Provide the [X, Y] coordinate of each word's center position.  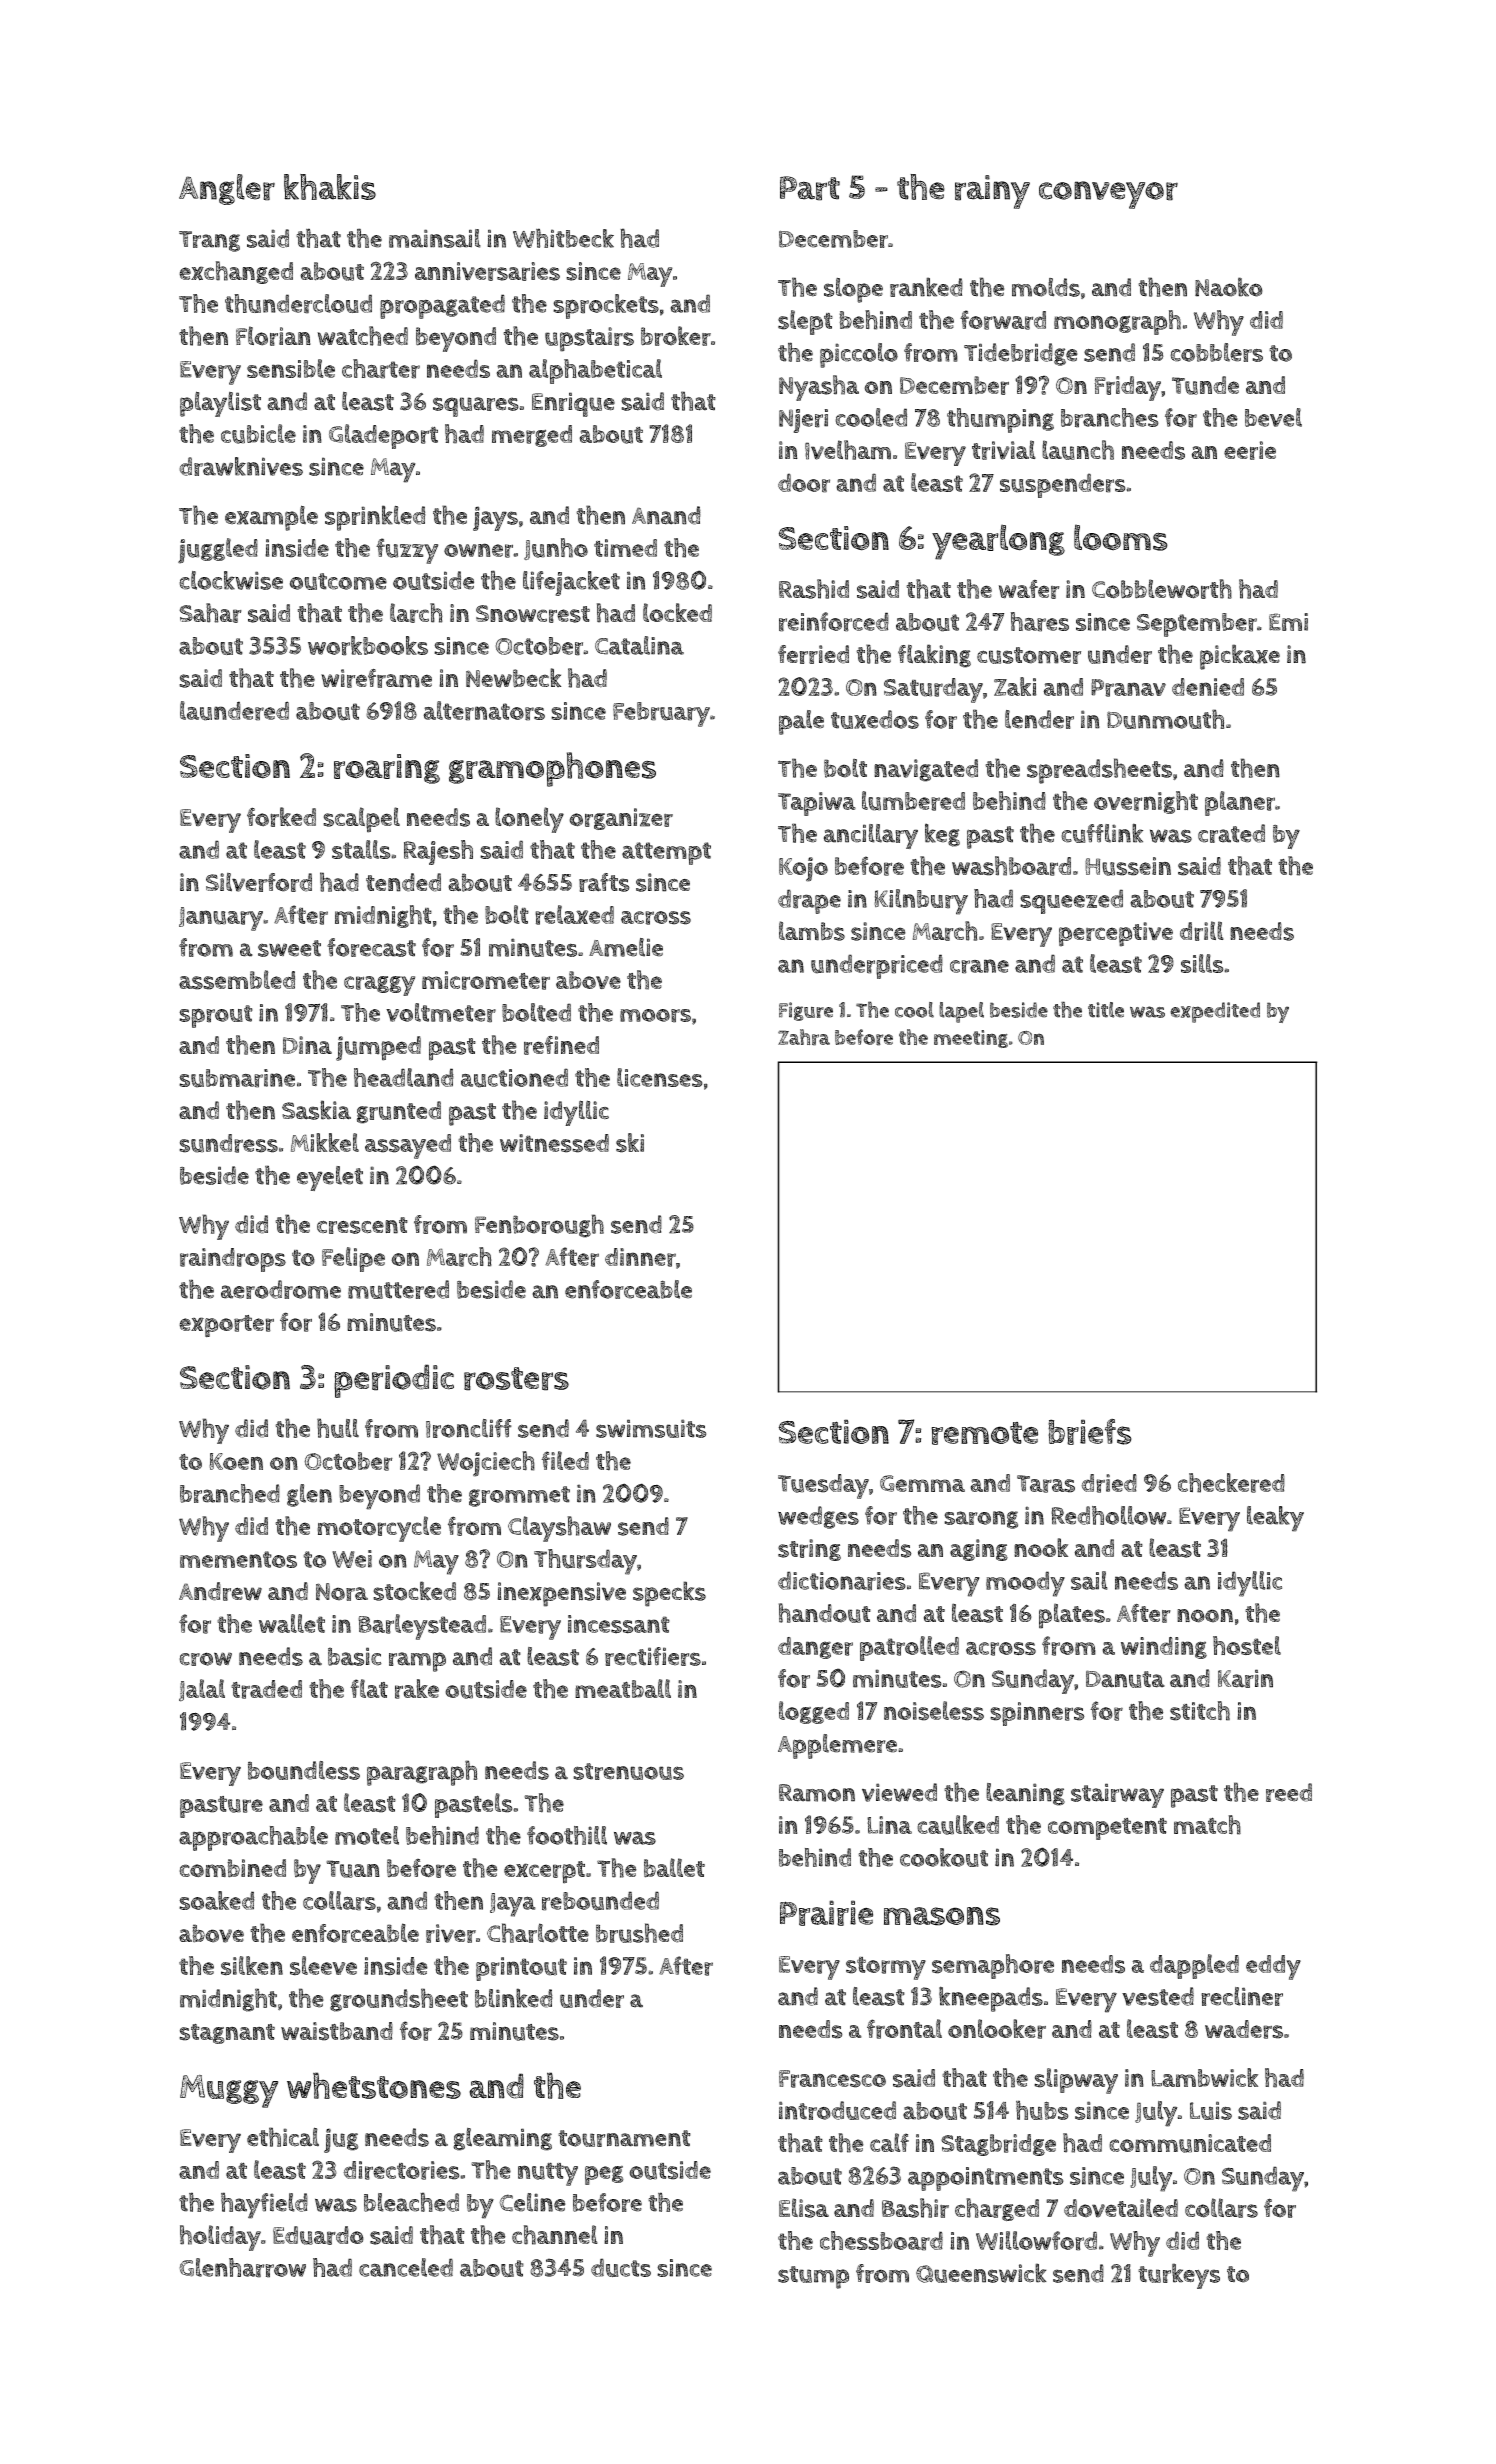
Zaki [1015, 686]
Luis [1211, 2110]
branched [230, 1493]
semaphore [993, 1966]
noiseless [934, 1711]
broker [676, 336]
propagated [442, 306]
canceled [406, 2267]
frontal [904, 2029]
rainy [992, 192]
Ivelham [848, 450]
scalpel [361, 820]
